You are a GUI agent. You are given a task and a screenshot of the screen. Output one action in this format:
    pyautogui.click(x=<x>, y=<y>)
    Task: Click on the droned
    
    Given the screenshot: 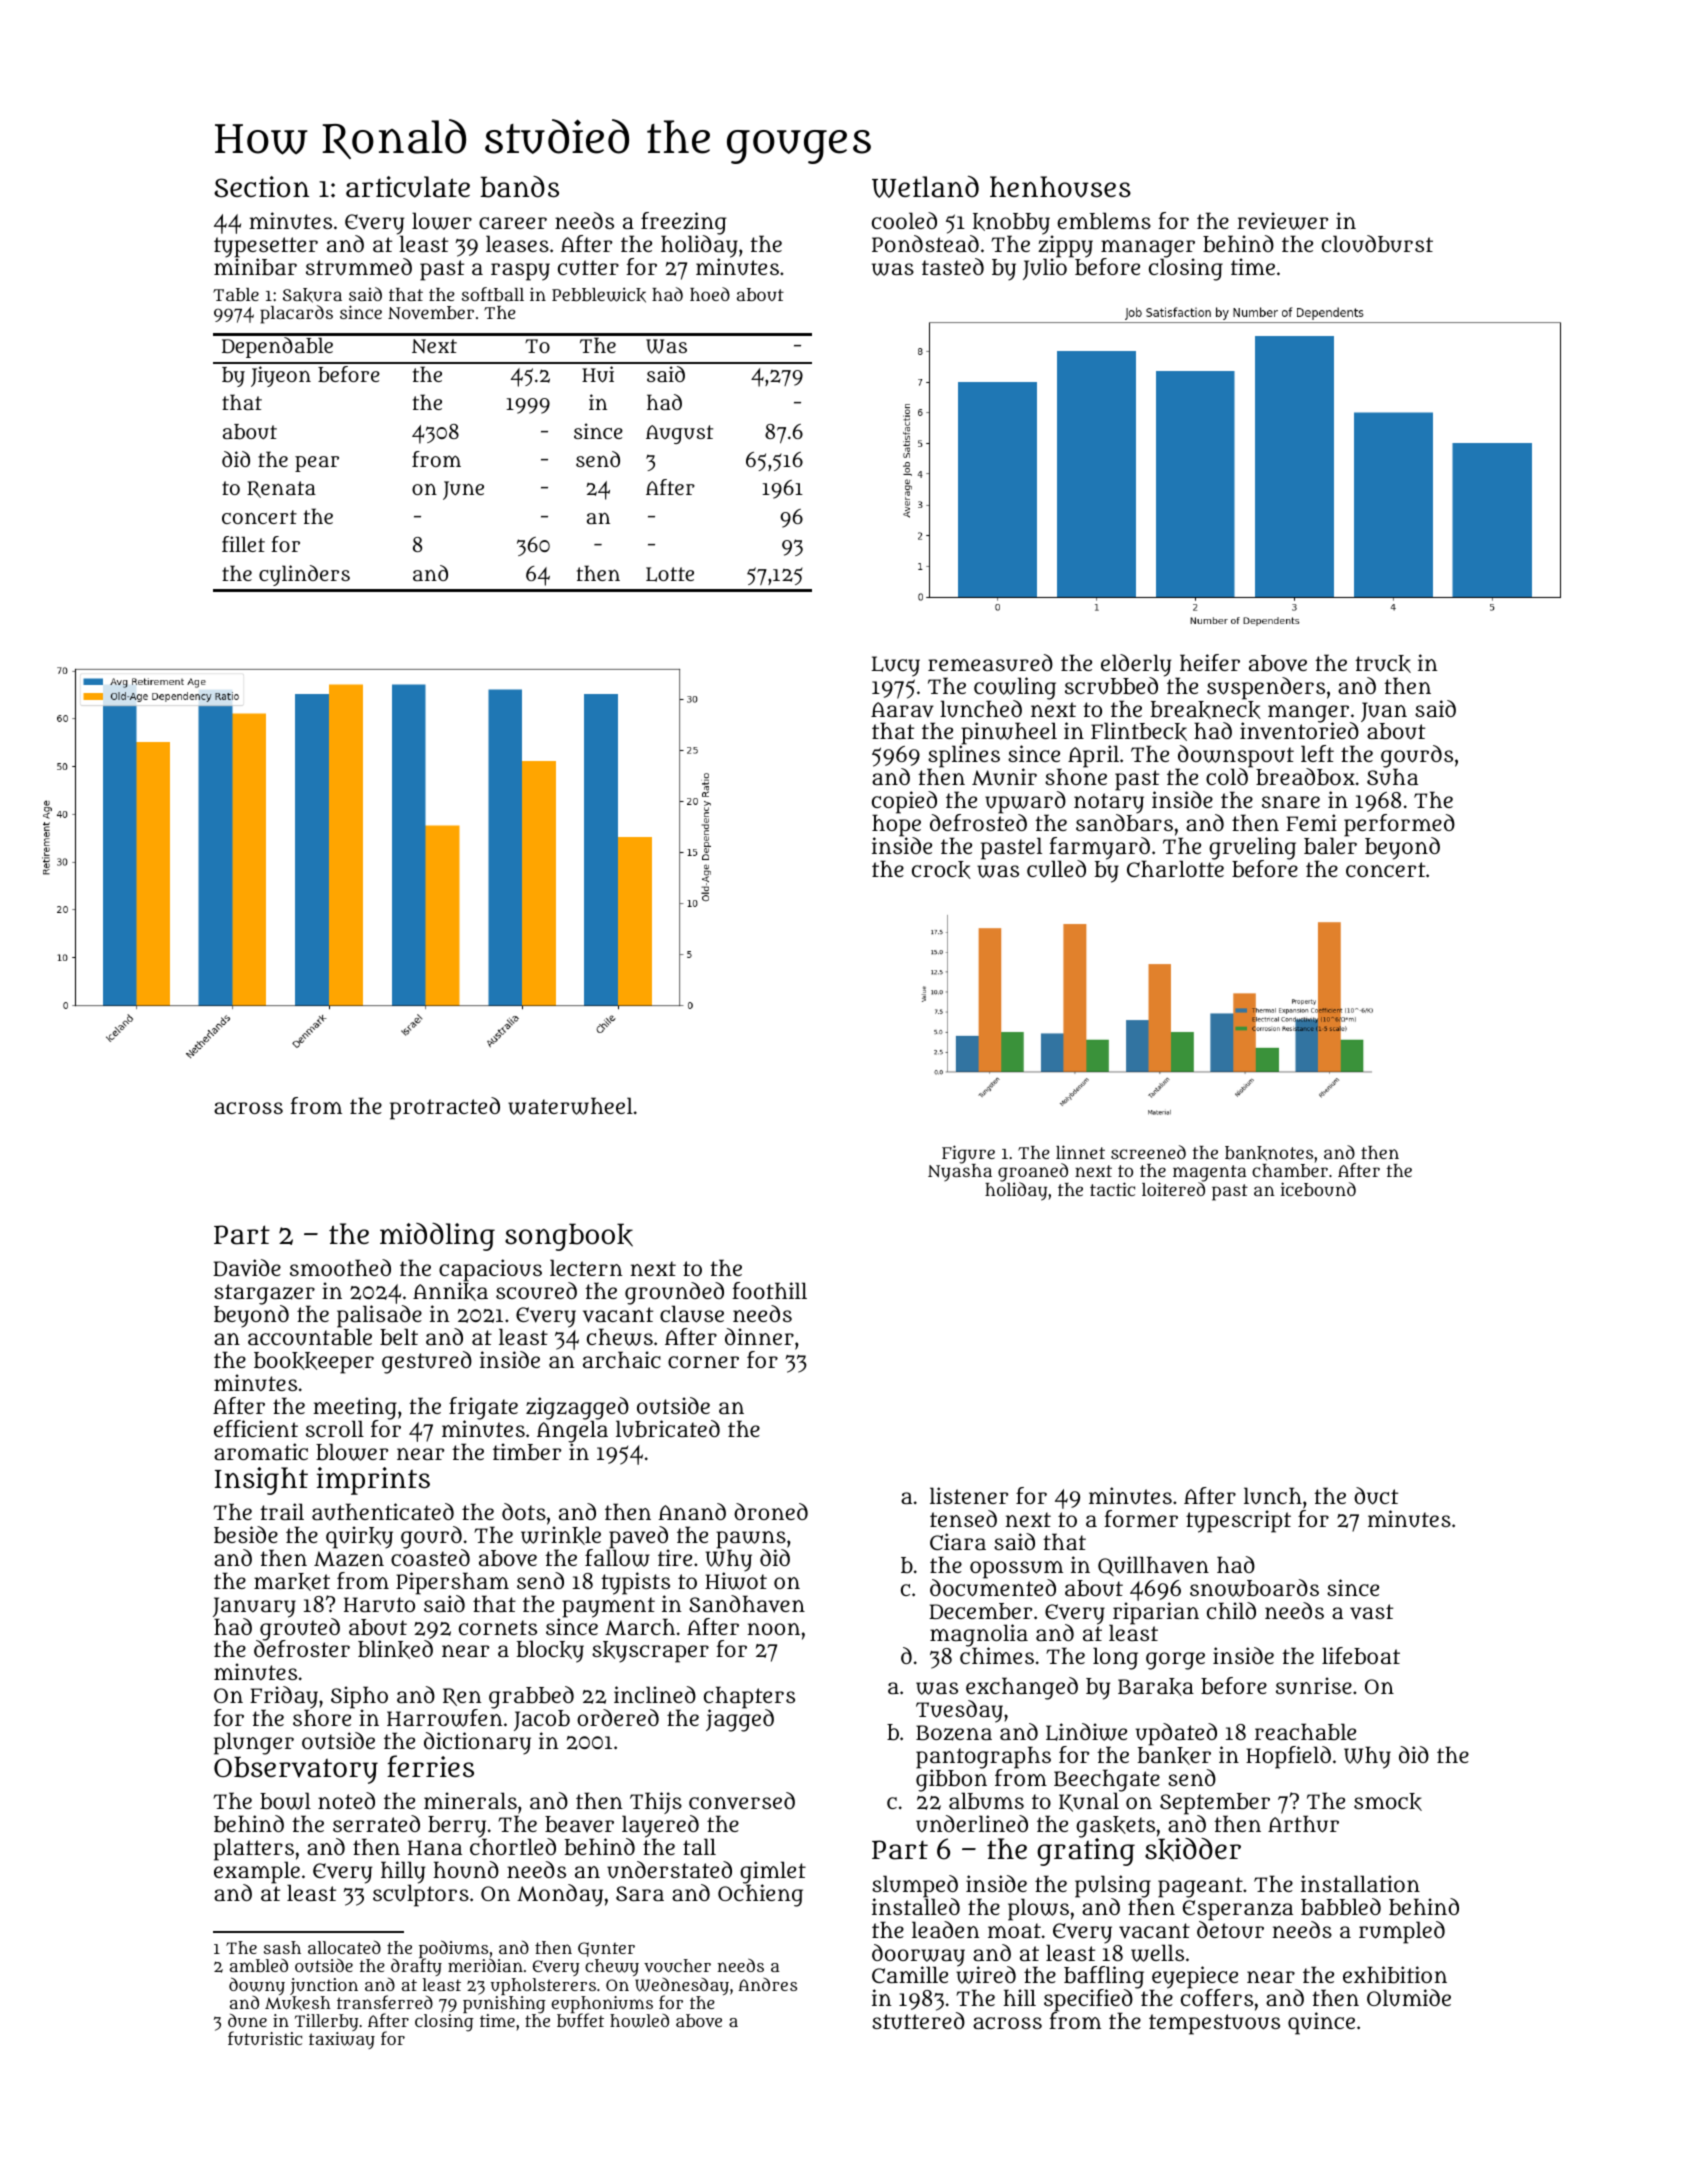 What is the action you would take?
    pyautogui.click(x=771, y=1511)
